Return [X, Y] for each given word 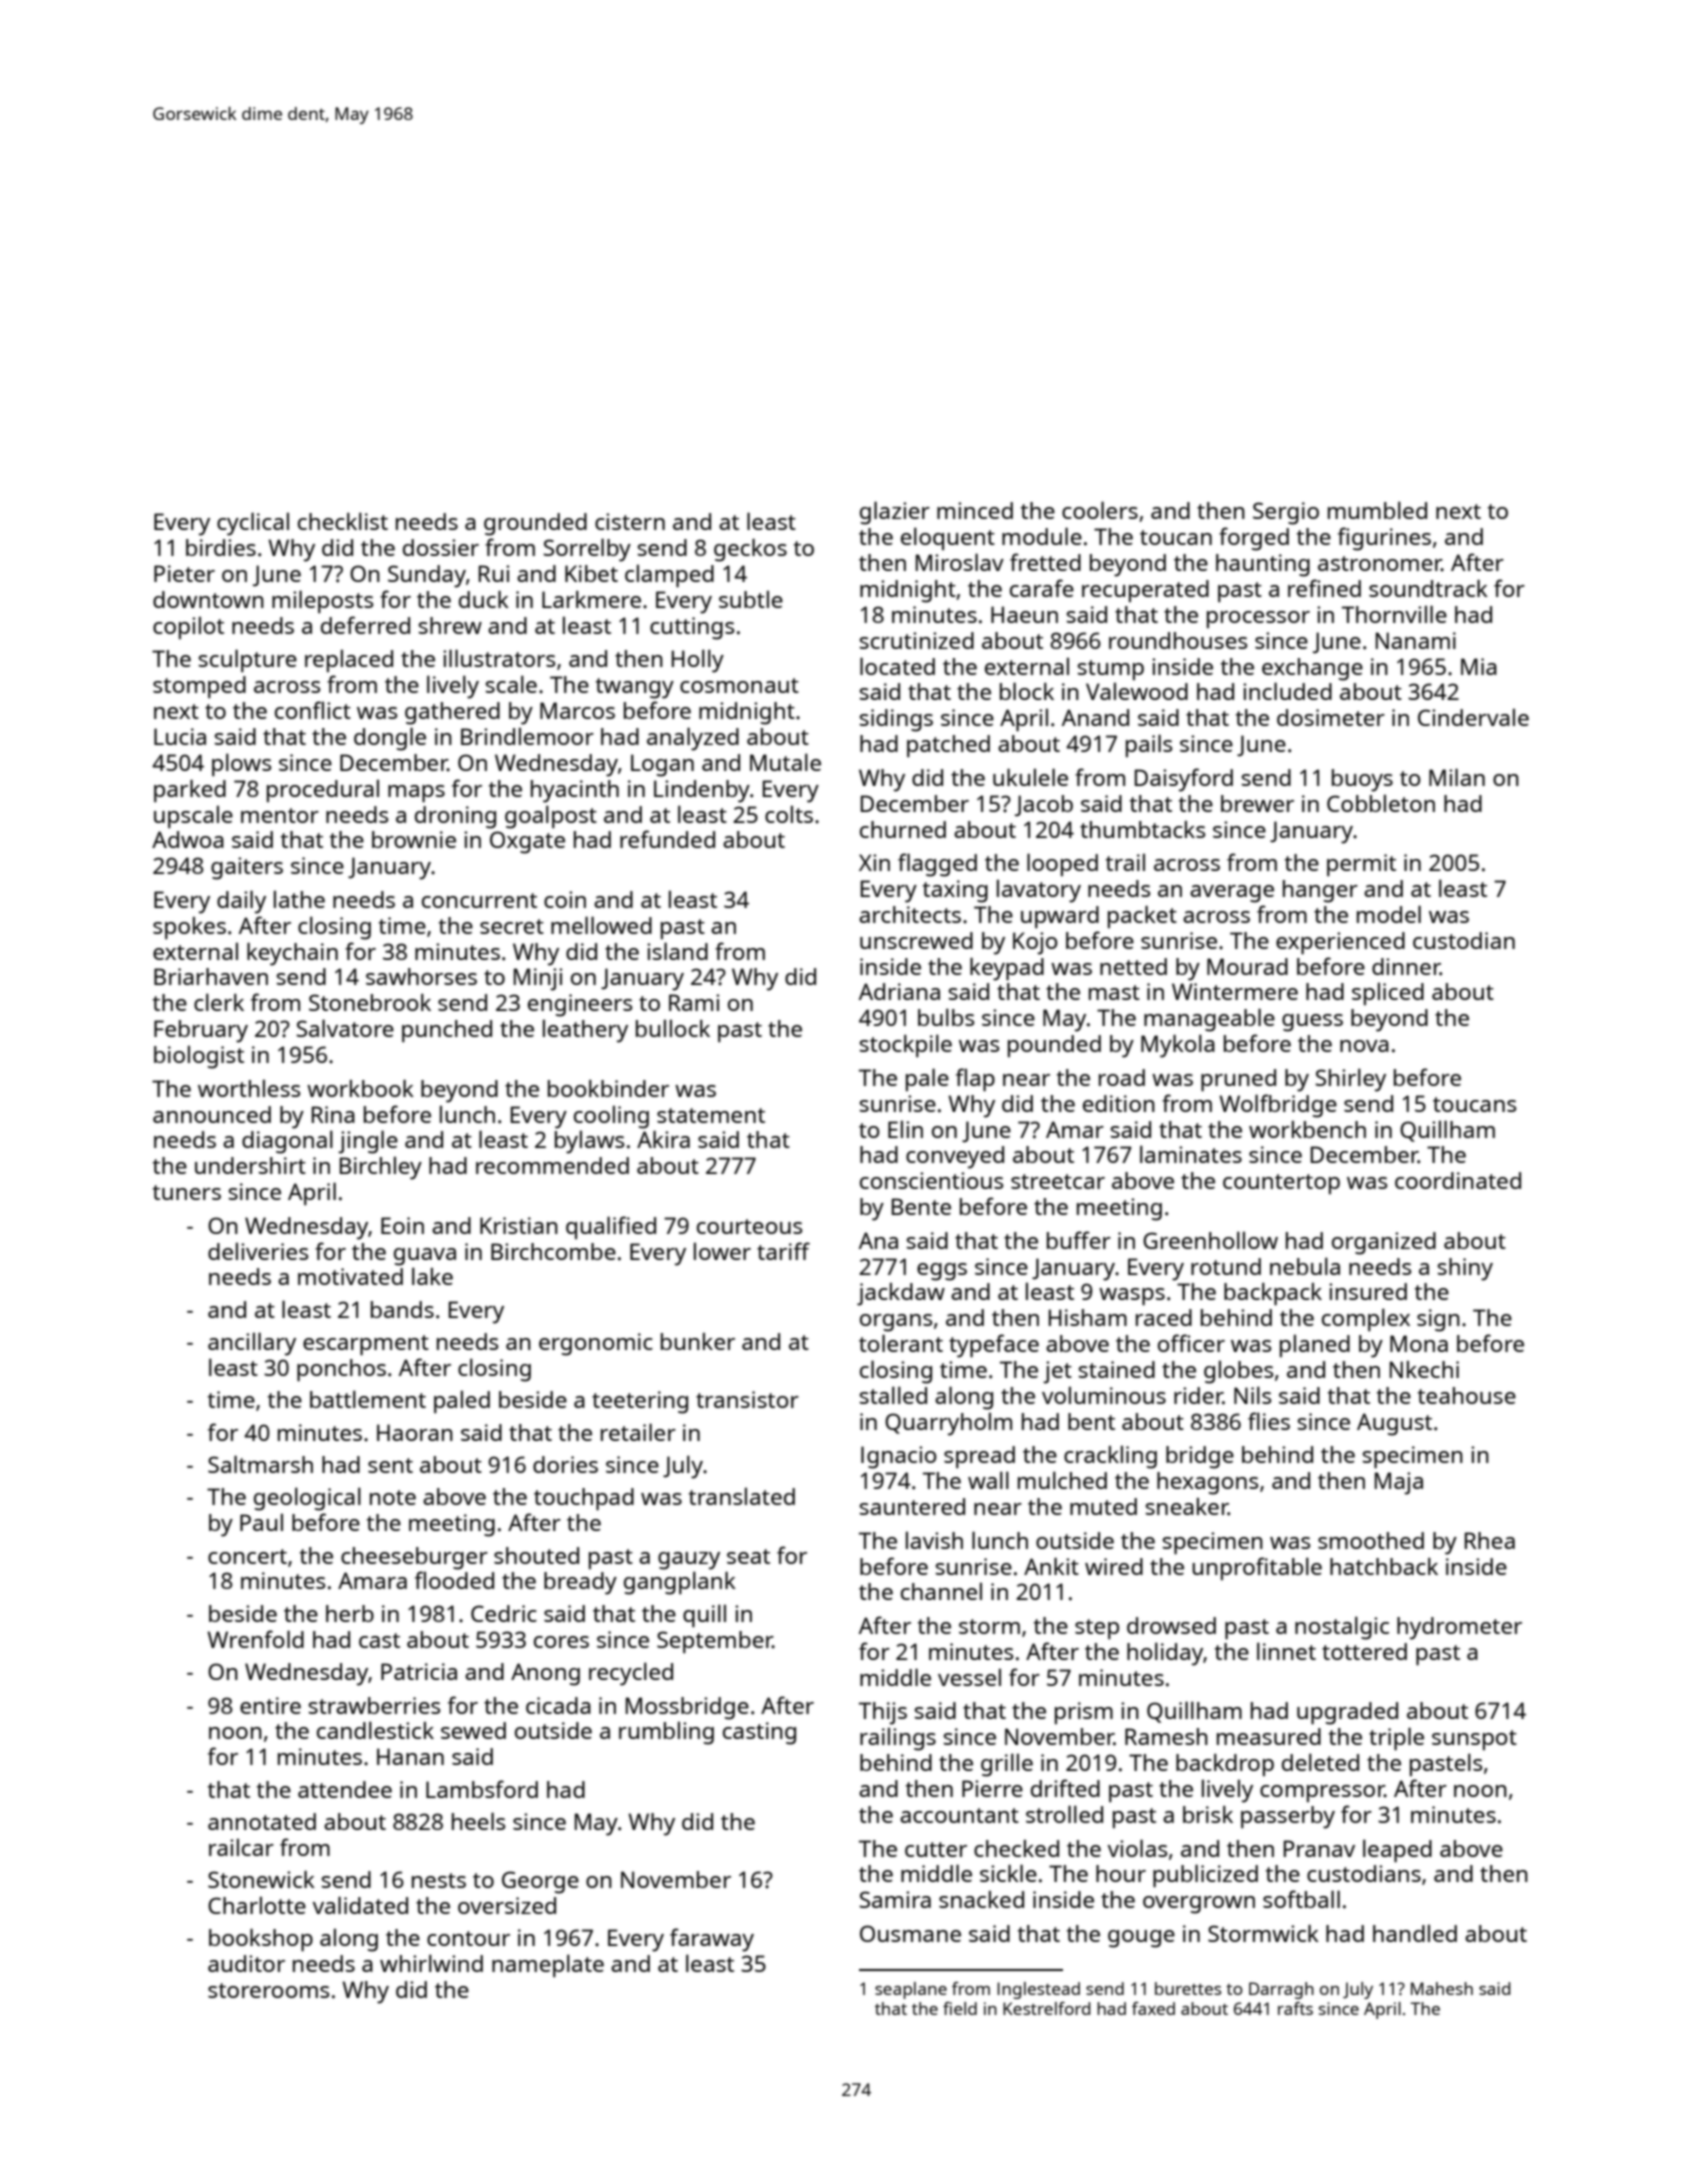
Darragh [1281, 1990]
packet [1142, 917]
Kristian [519, 1225]
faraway [712, 1940]
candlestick [375, 1730]
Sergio [1286, 513]
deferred [365, 625]
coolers [1100, 510]
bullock [673, 1028]
